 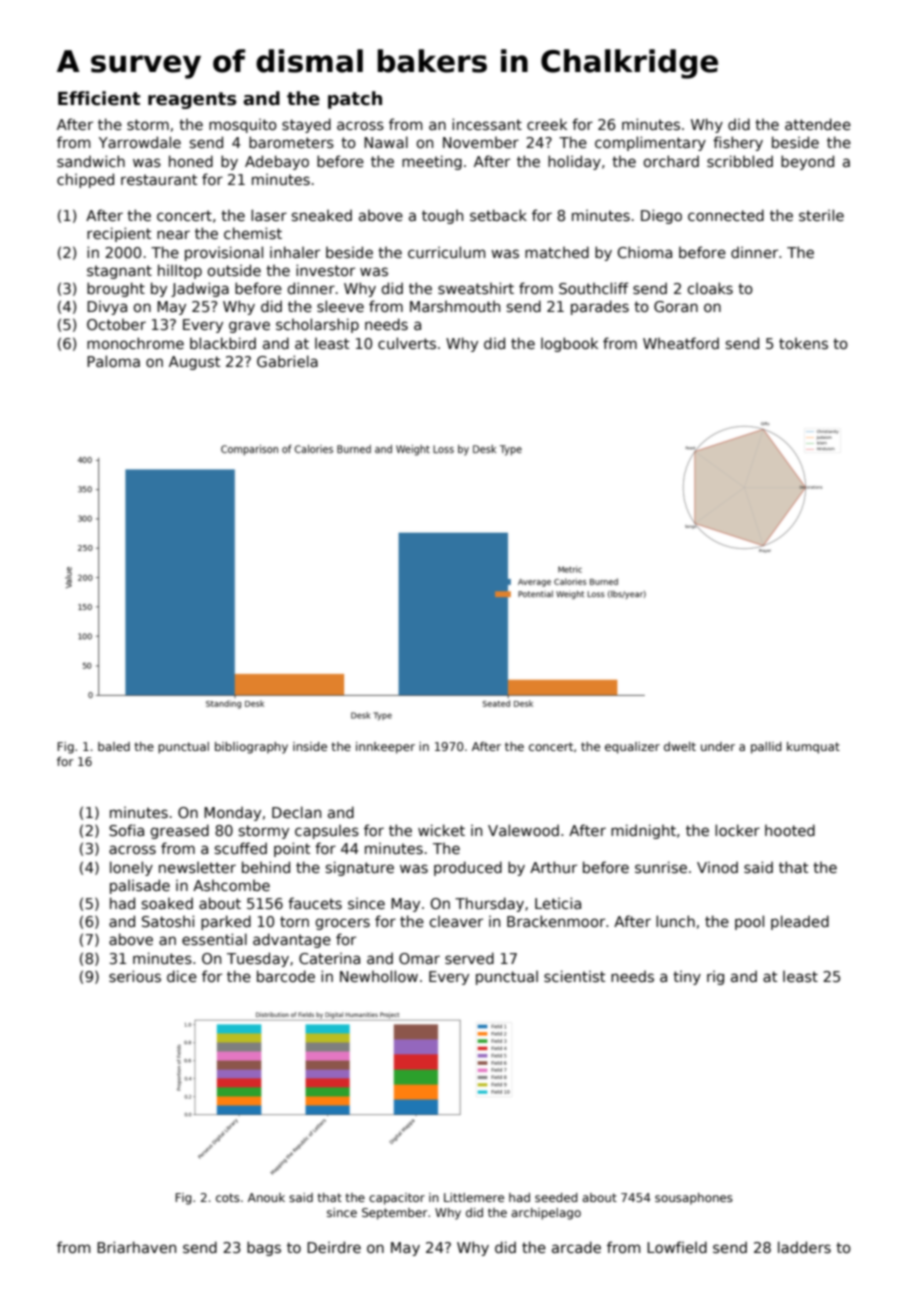 I want to click on innkeeper, so click(x=385, y=748).
